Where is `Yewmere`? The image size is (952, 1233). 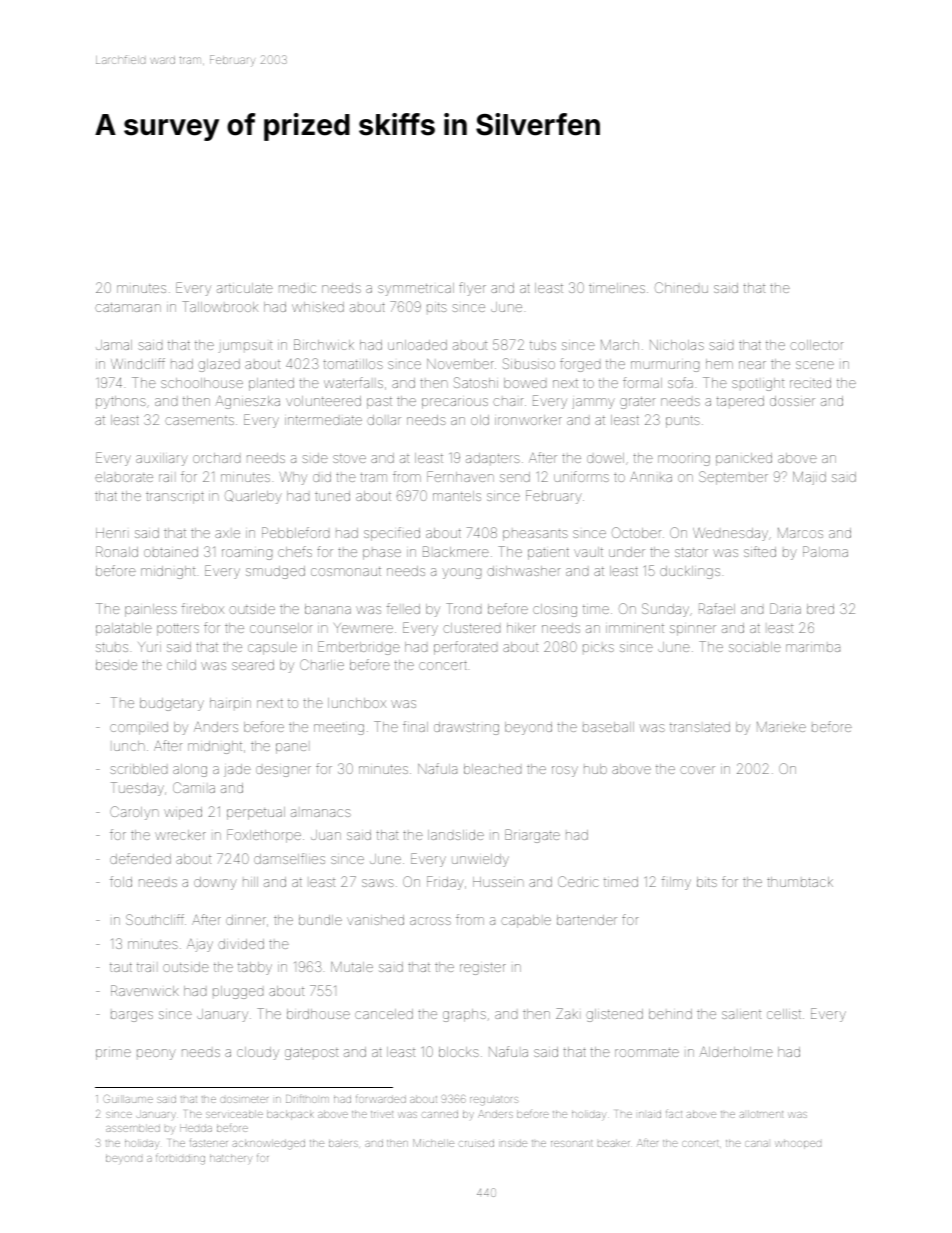 Yewmere is located at coordinates (363, 628).
